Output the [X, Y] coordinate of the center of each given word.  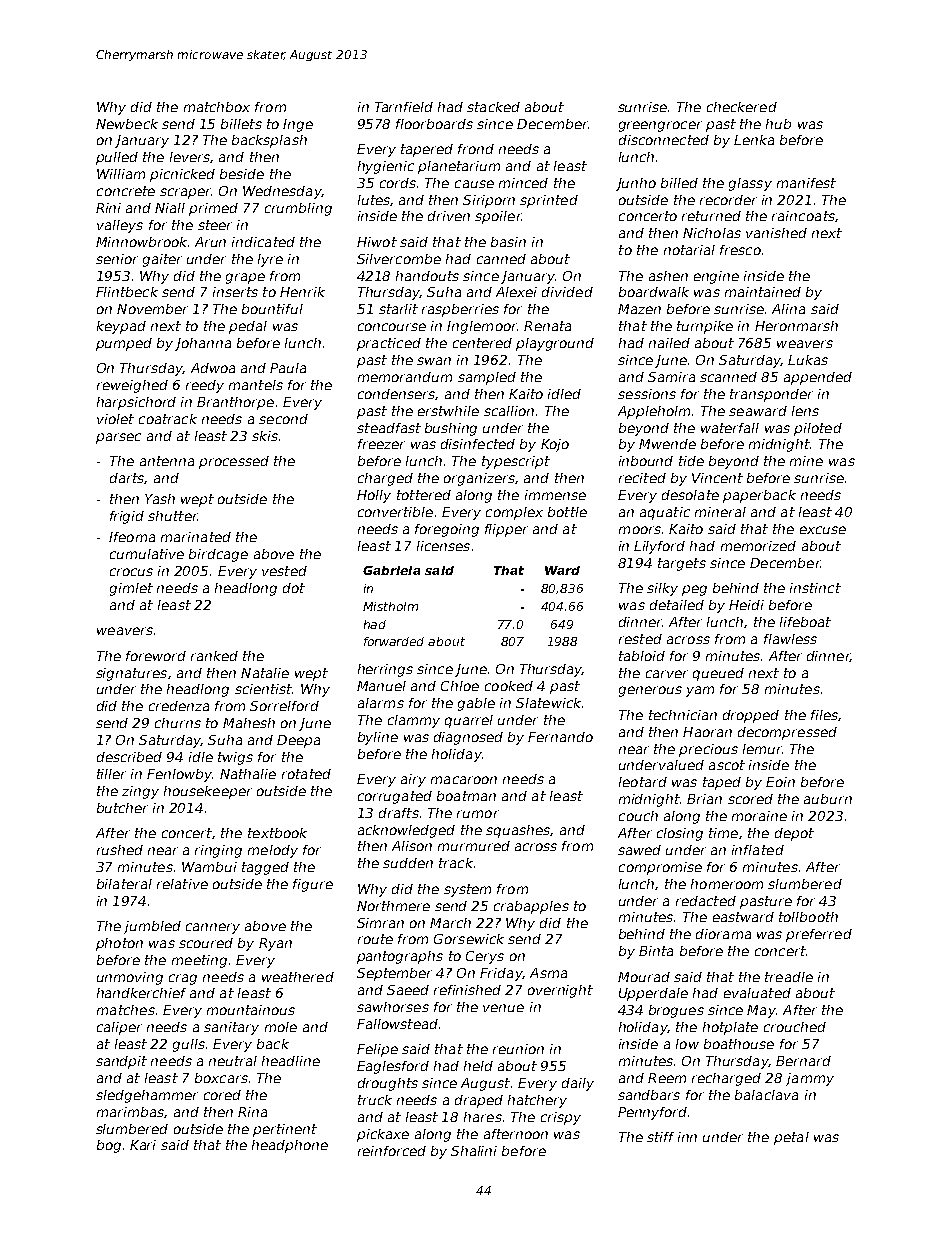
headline [291, 1061]
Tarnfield [404, 107]
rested [640, 639]
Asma [548, 973]
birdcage [218, 555]
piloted [818, 429]
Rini [108, 208]
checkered [742, 107]
